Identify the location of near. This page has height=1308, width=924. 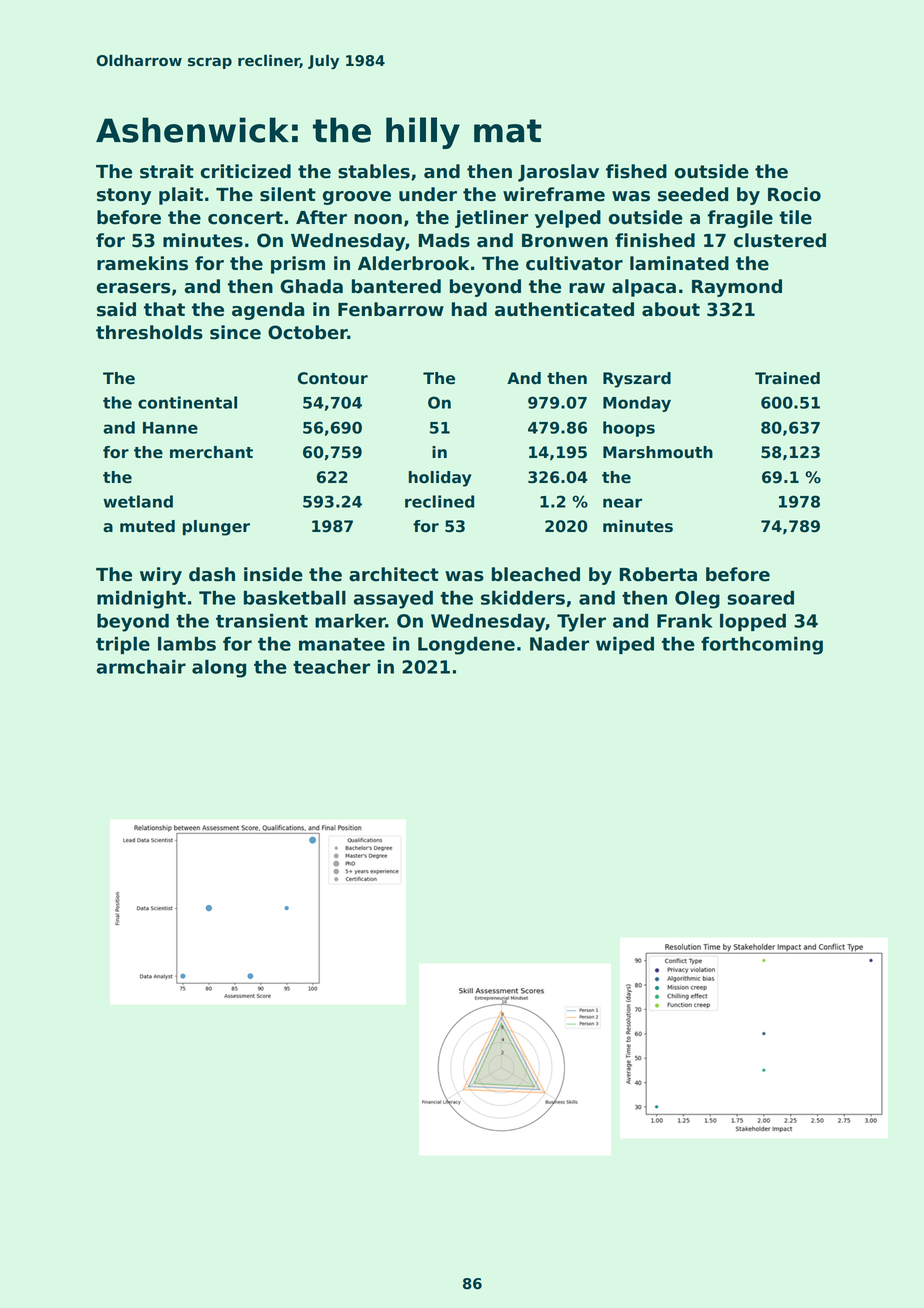
(622, 503).
